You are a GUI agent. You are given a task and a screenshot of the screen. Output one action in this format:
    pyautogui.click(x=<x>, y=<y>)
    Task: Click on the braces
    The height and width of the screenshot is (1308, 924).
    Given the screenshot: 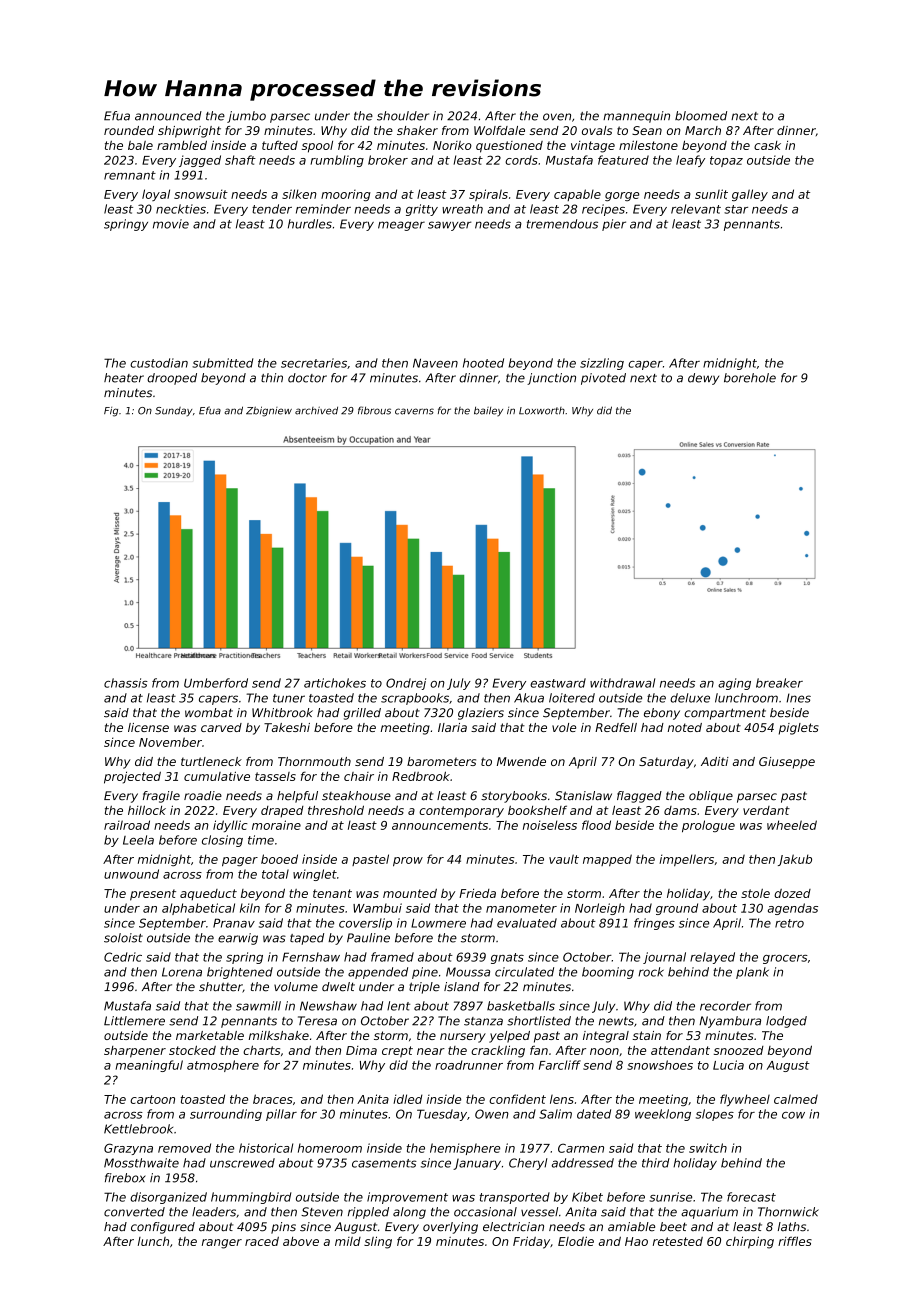 What is the action you would take?
    pyautogui.click(x=273, y=1099)
